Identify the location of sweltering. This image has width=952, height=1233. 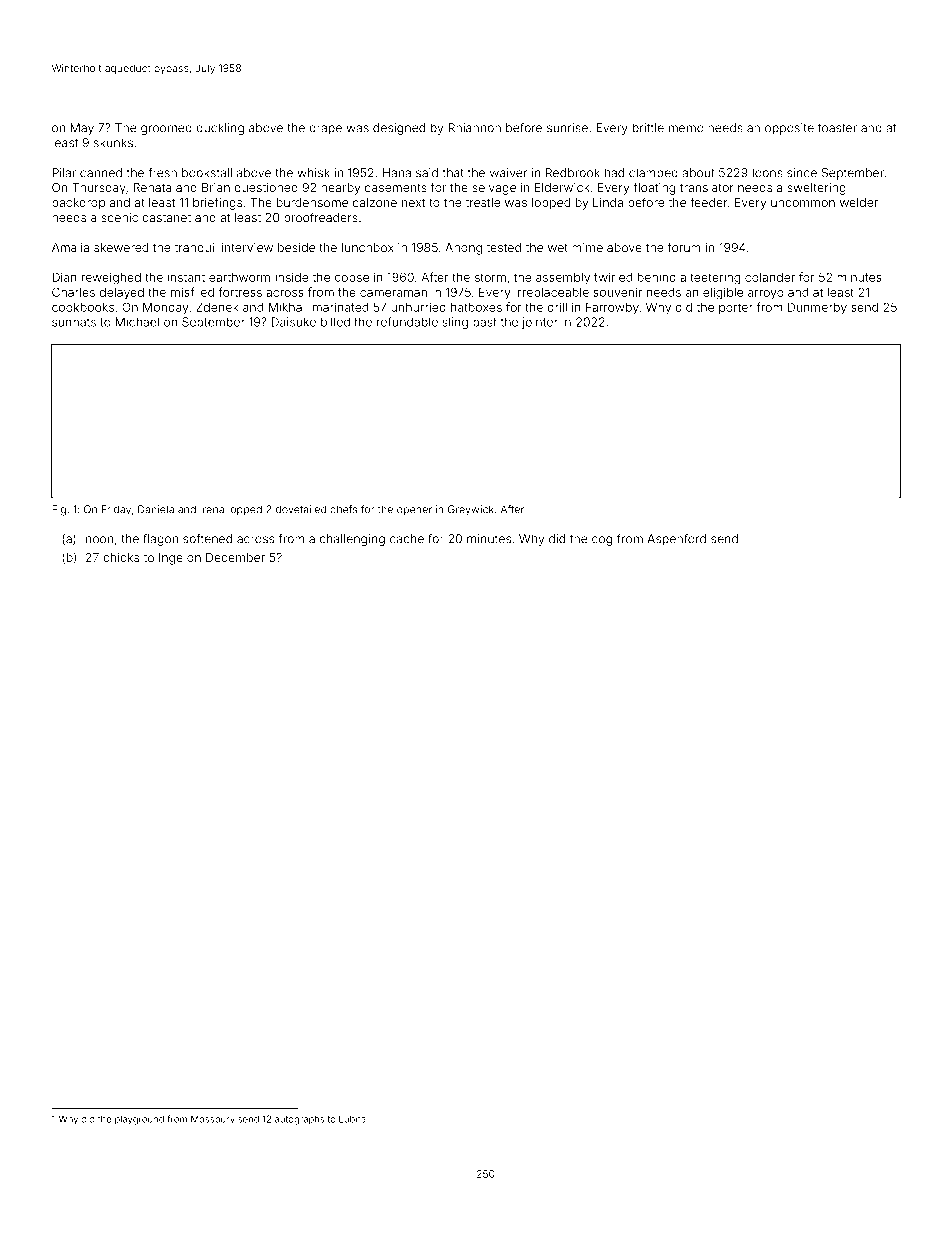
(816, 189).
